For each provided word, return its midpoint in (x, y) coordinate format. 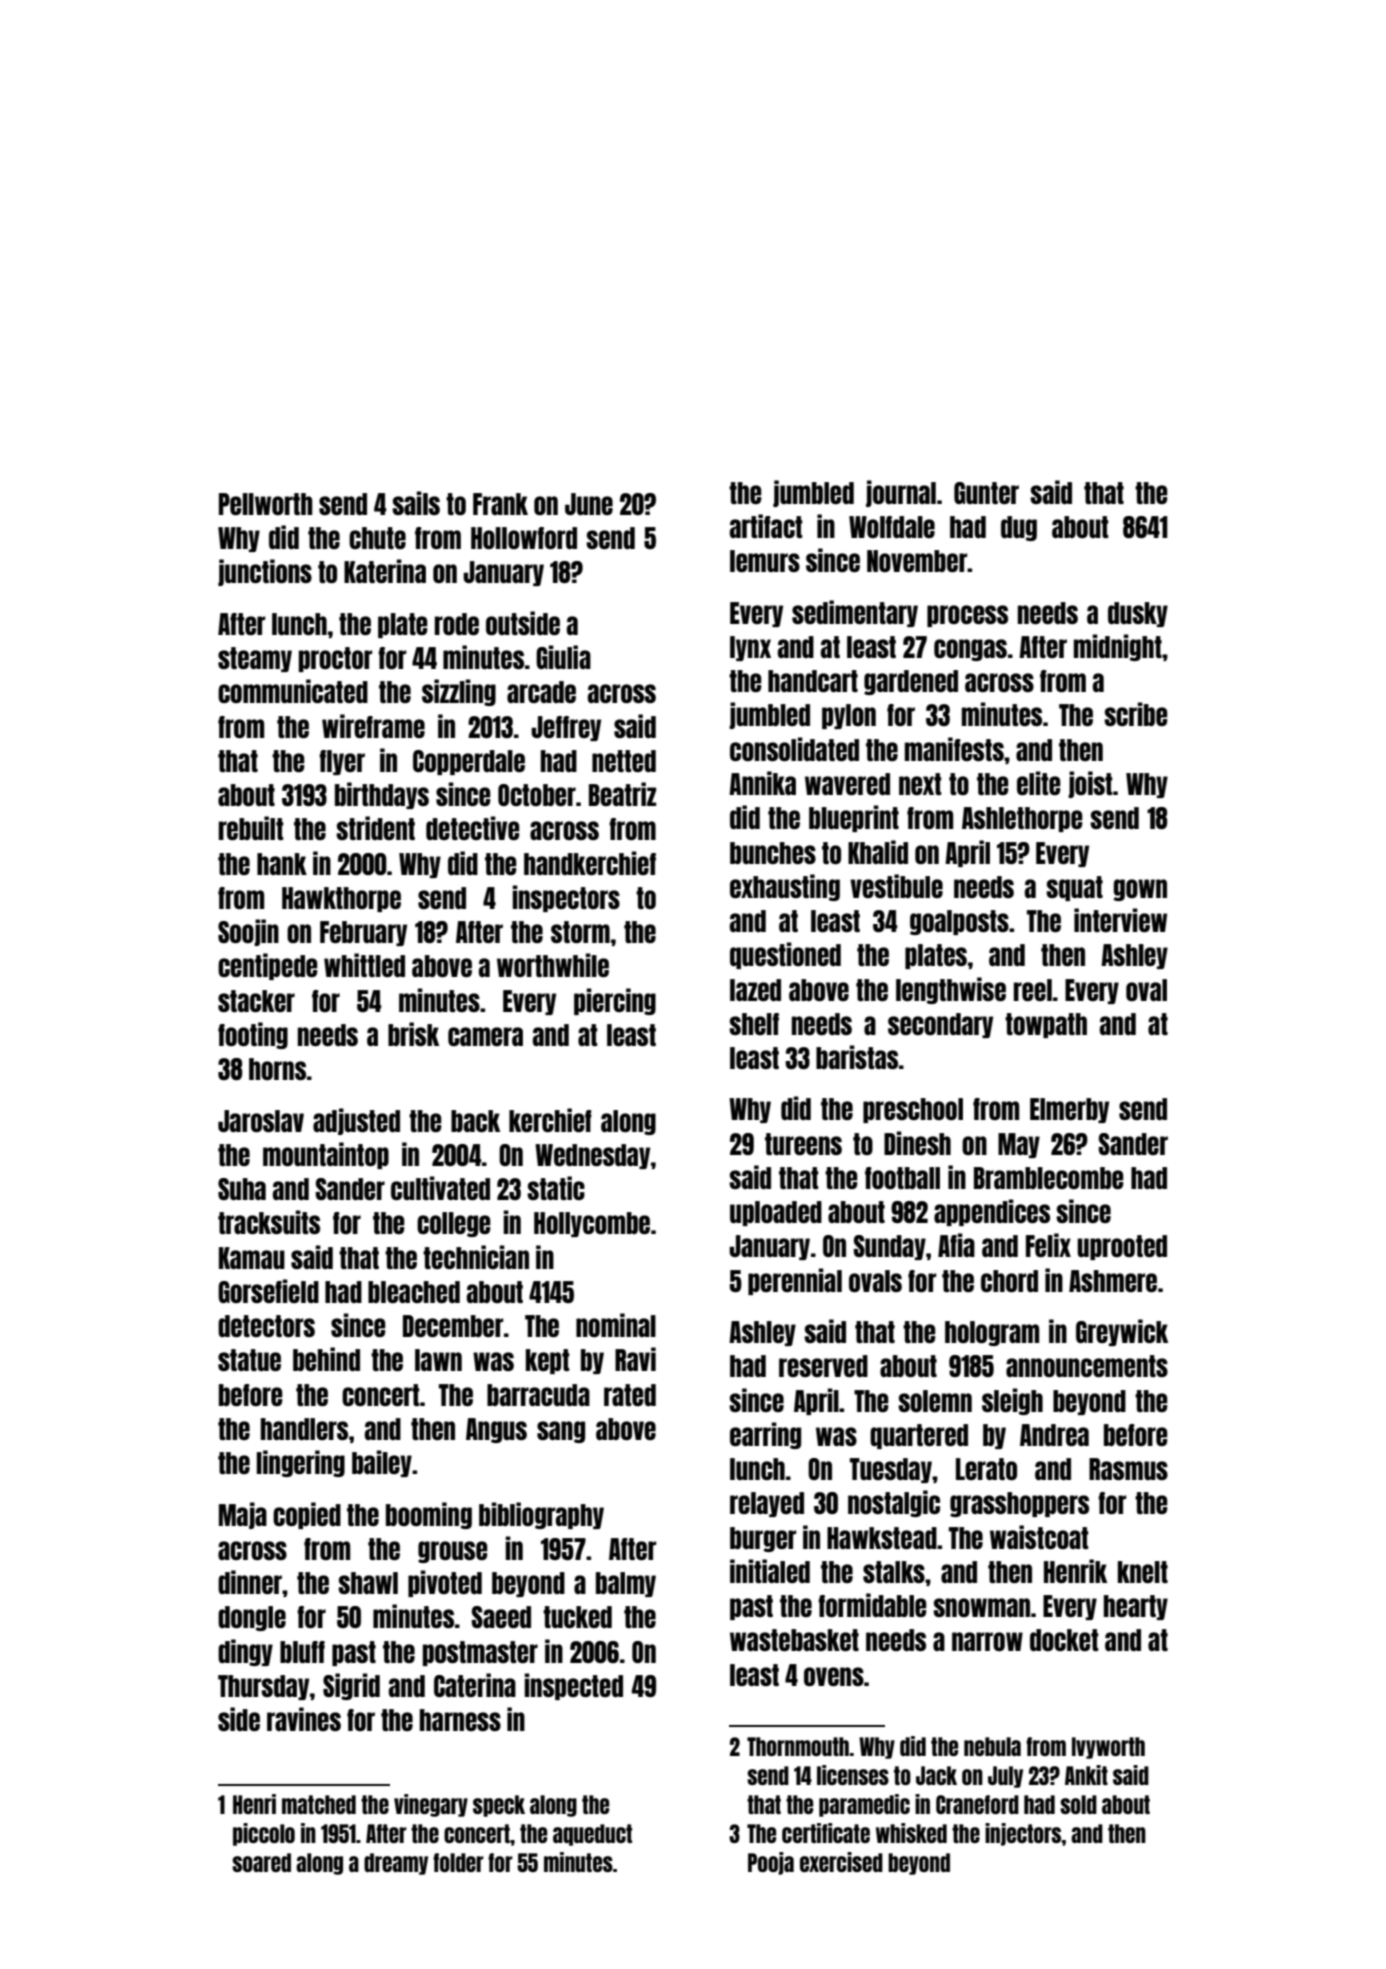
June (589, 504)
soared (261, 1862)
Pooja (771, 1863)
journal (901, 493)
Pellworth (265, 504)
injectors (1023, 1834)
